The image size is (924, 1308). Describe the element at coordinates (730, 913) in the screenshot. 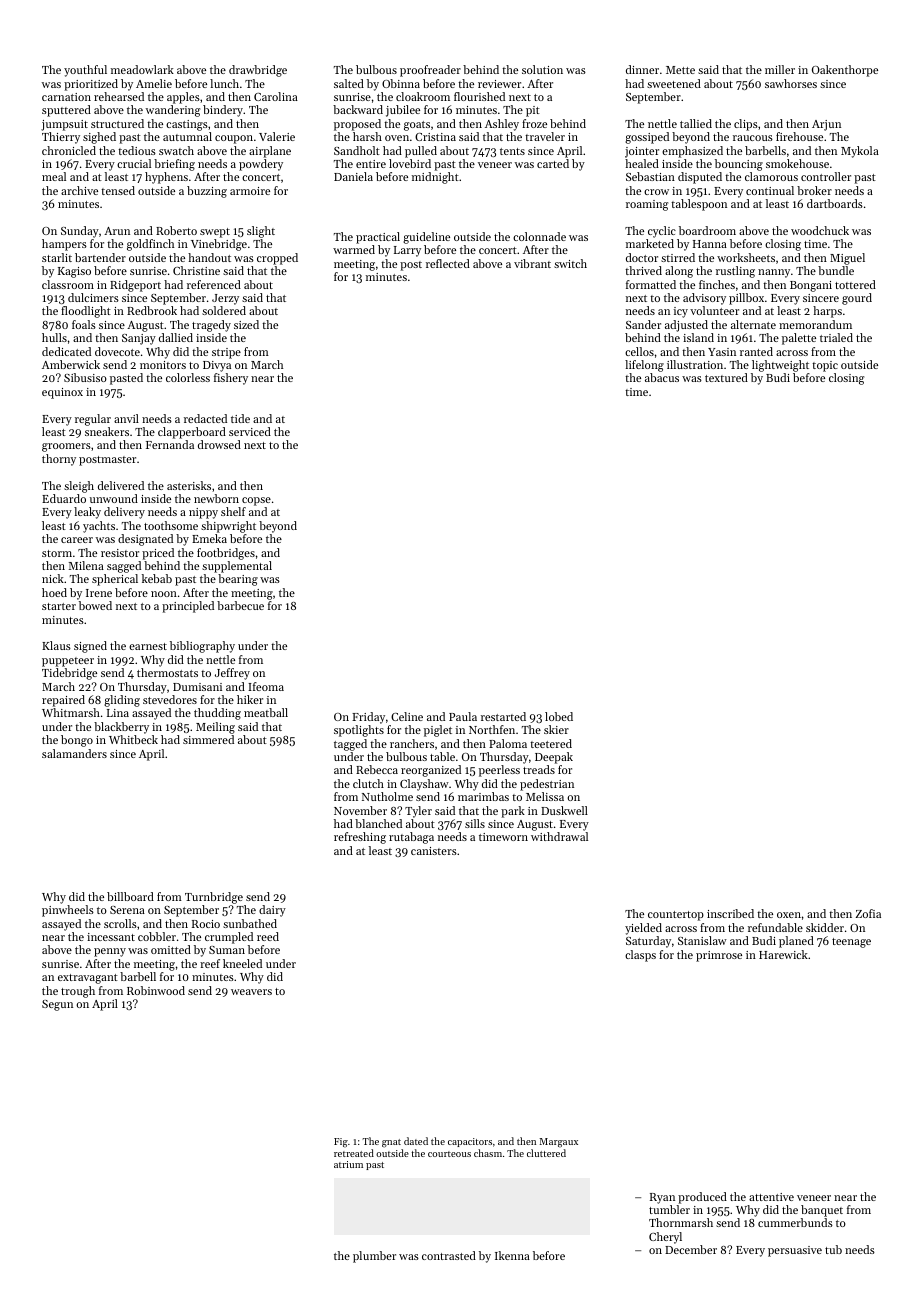

I see `inscribed` at that location.
